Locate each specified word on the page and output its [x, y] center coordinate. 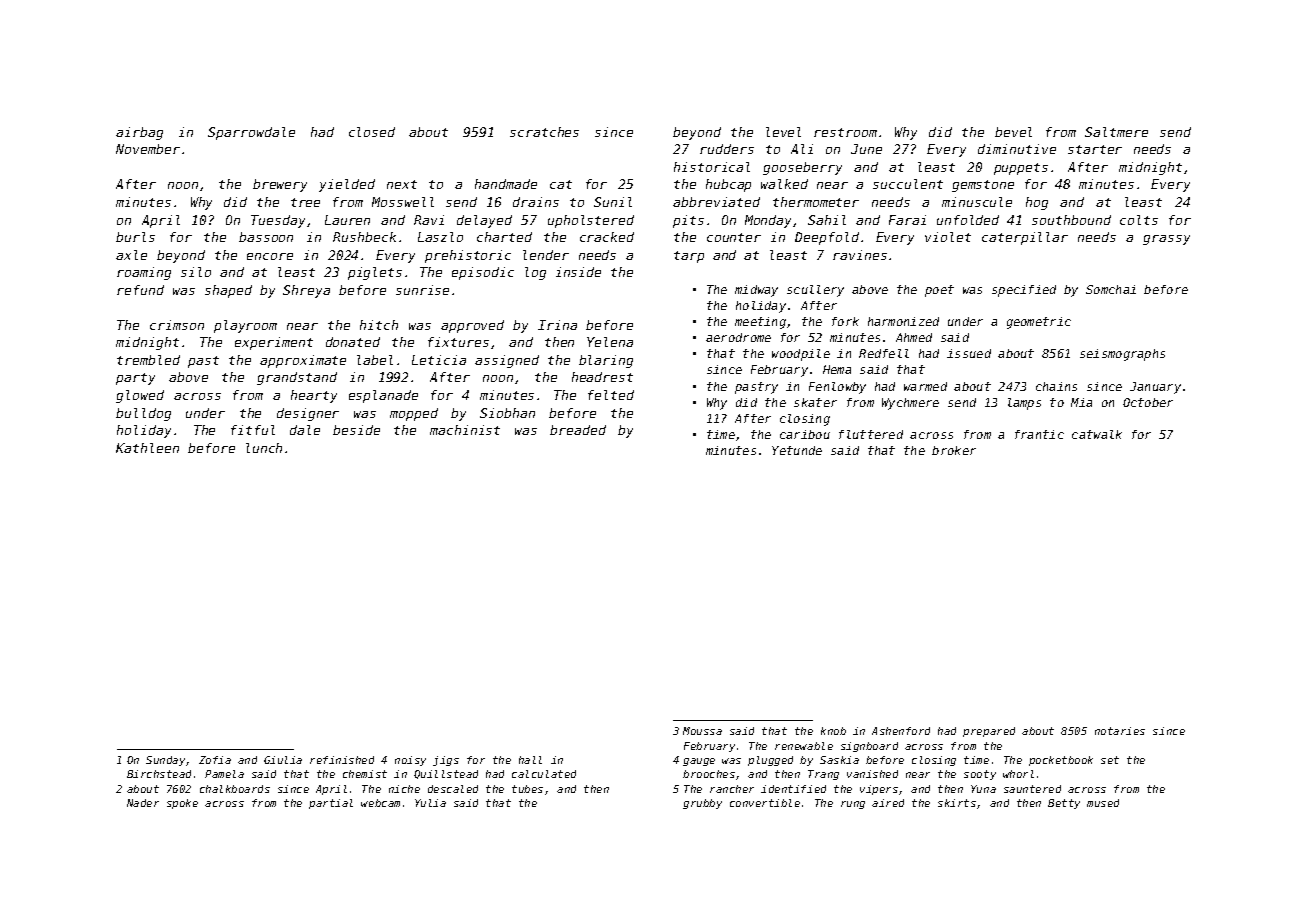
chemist [365, 774]
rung [853, 805]
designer [308, 414]
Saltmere [1116, 132]
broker [954, 450]
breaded [578, 430]
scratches [544, 132]
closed [372, 132]
